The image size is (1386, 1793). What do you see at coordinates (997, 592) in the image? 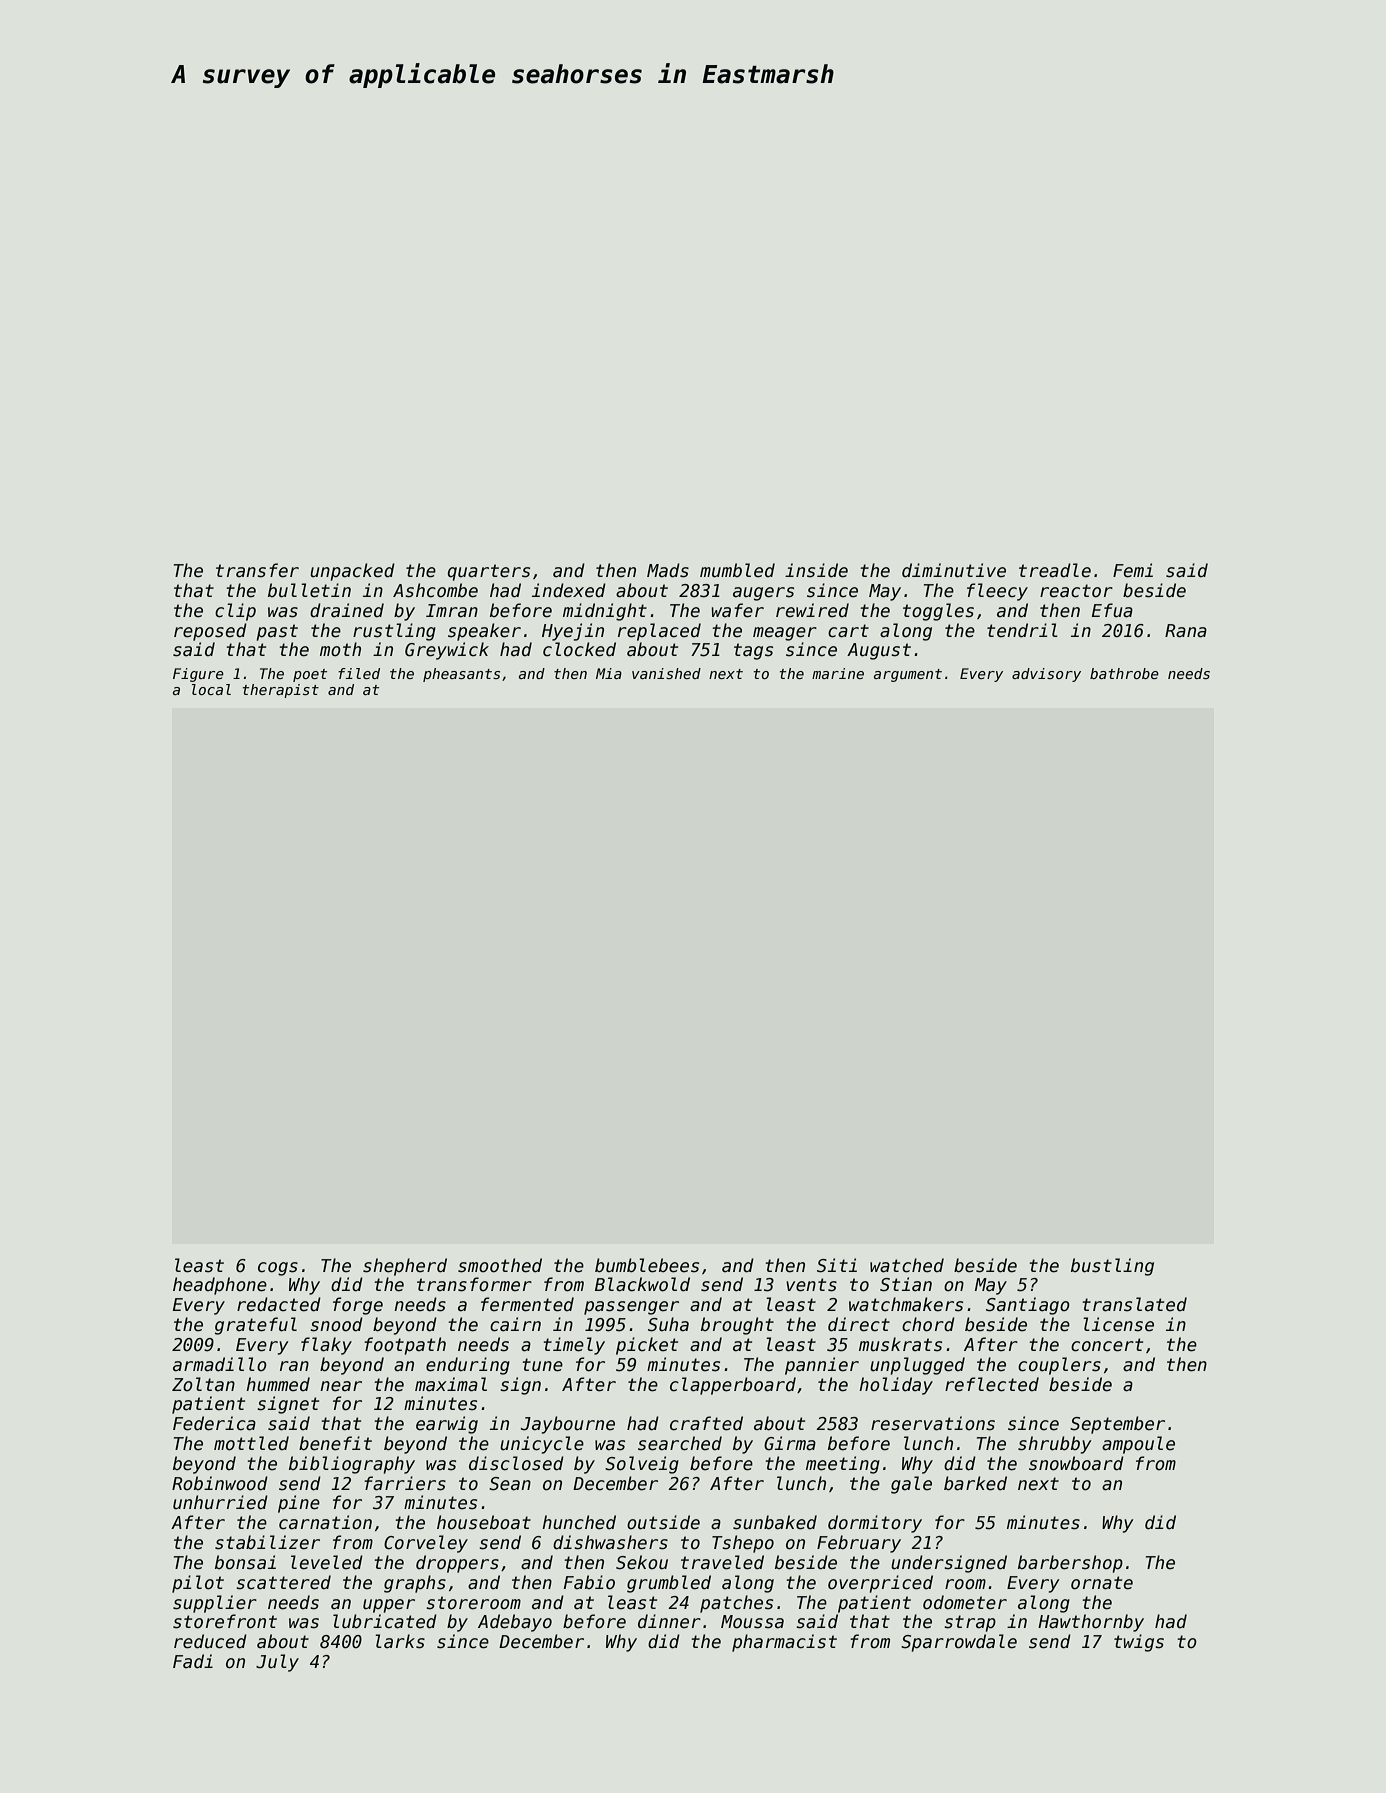
I see `fleecy` at bounding box center [997, 592].
